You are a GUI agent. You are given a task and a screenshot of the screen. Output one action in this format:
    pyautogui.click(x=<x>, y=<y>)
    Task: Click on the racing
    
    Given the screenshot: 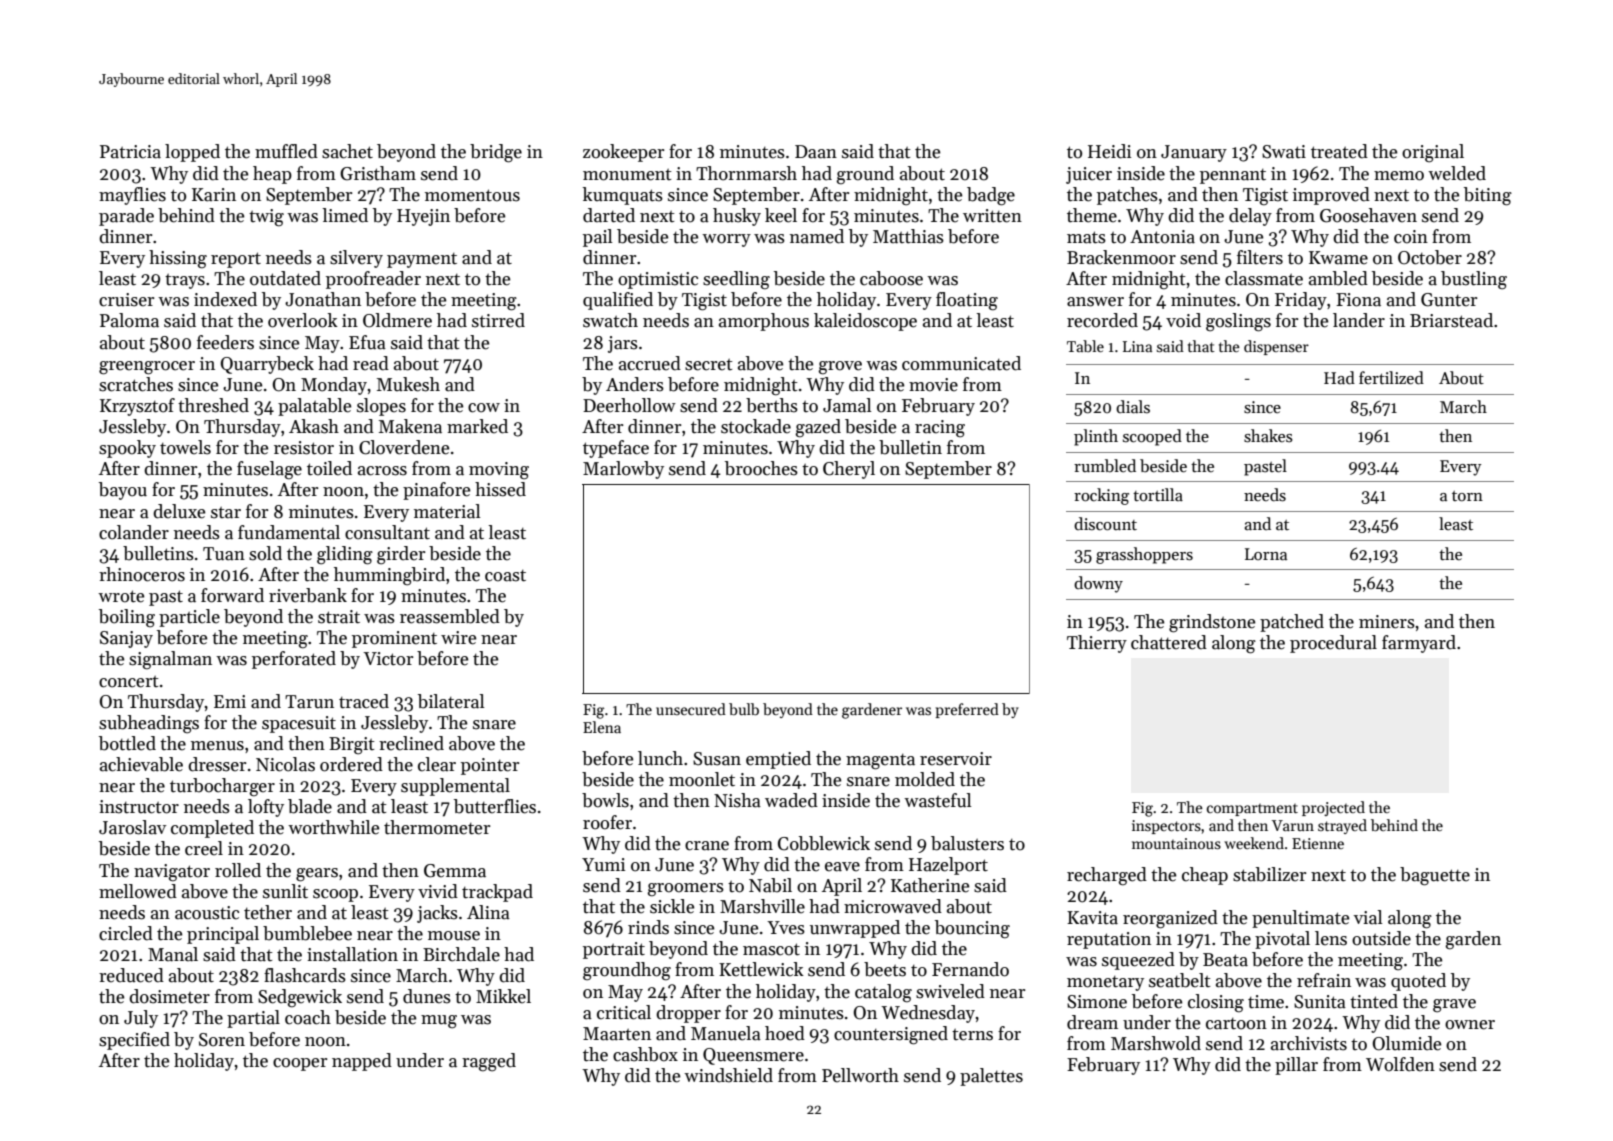 What is the action you would take?
    pyautogui.click(x=940, y=429)
